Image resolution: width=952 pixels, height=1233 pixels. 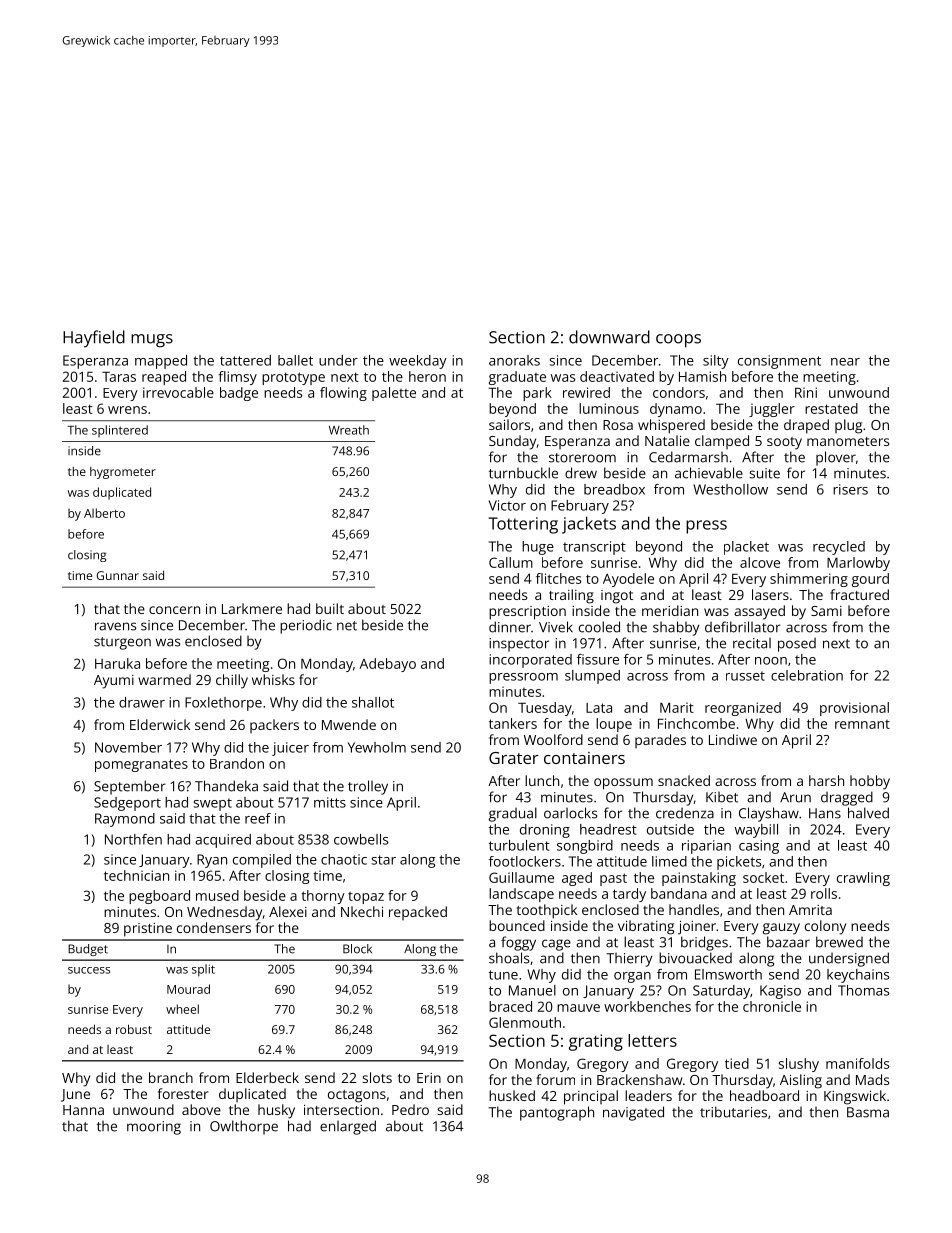 What do you see at coordinates (118, 575) in the screenshot?
I see `Gunnar` at bounding box center [118, 575].
